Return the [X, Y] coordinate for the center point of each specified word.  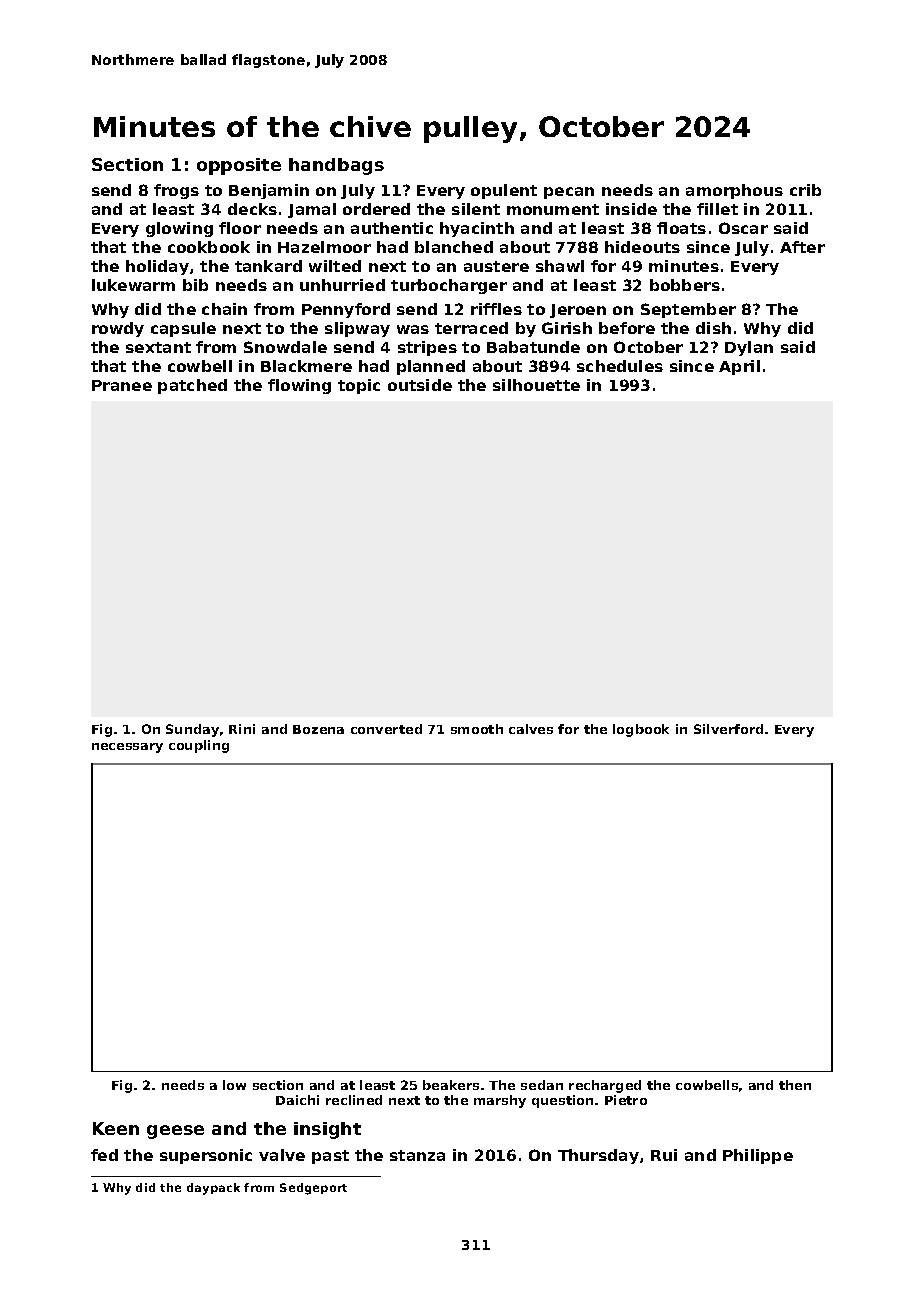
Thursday [598, 1156]
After [802, 247]
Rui [664, 1155]
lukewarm [133, 285]
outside [420, 385]
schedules [620, 366]
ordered [376, 209]
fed [104, 1155]
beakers [451, 1085]
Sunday [192, 730]
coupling [199, 746]
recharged [605, 1086]
